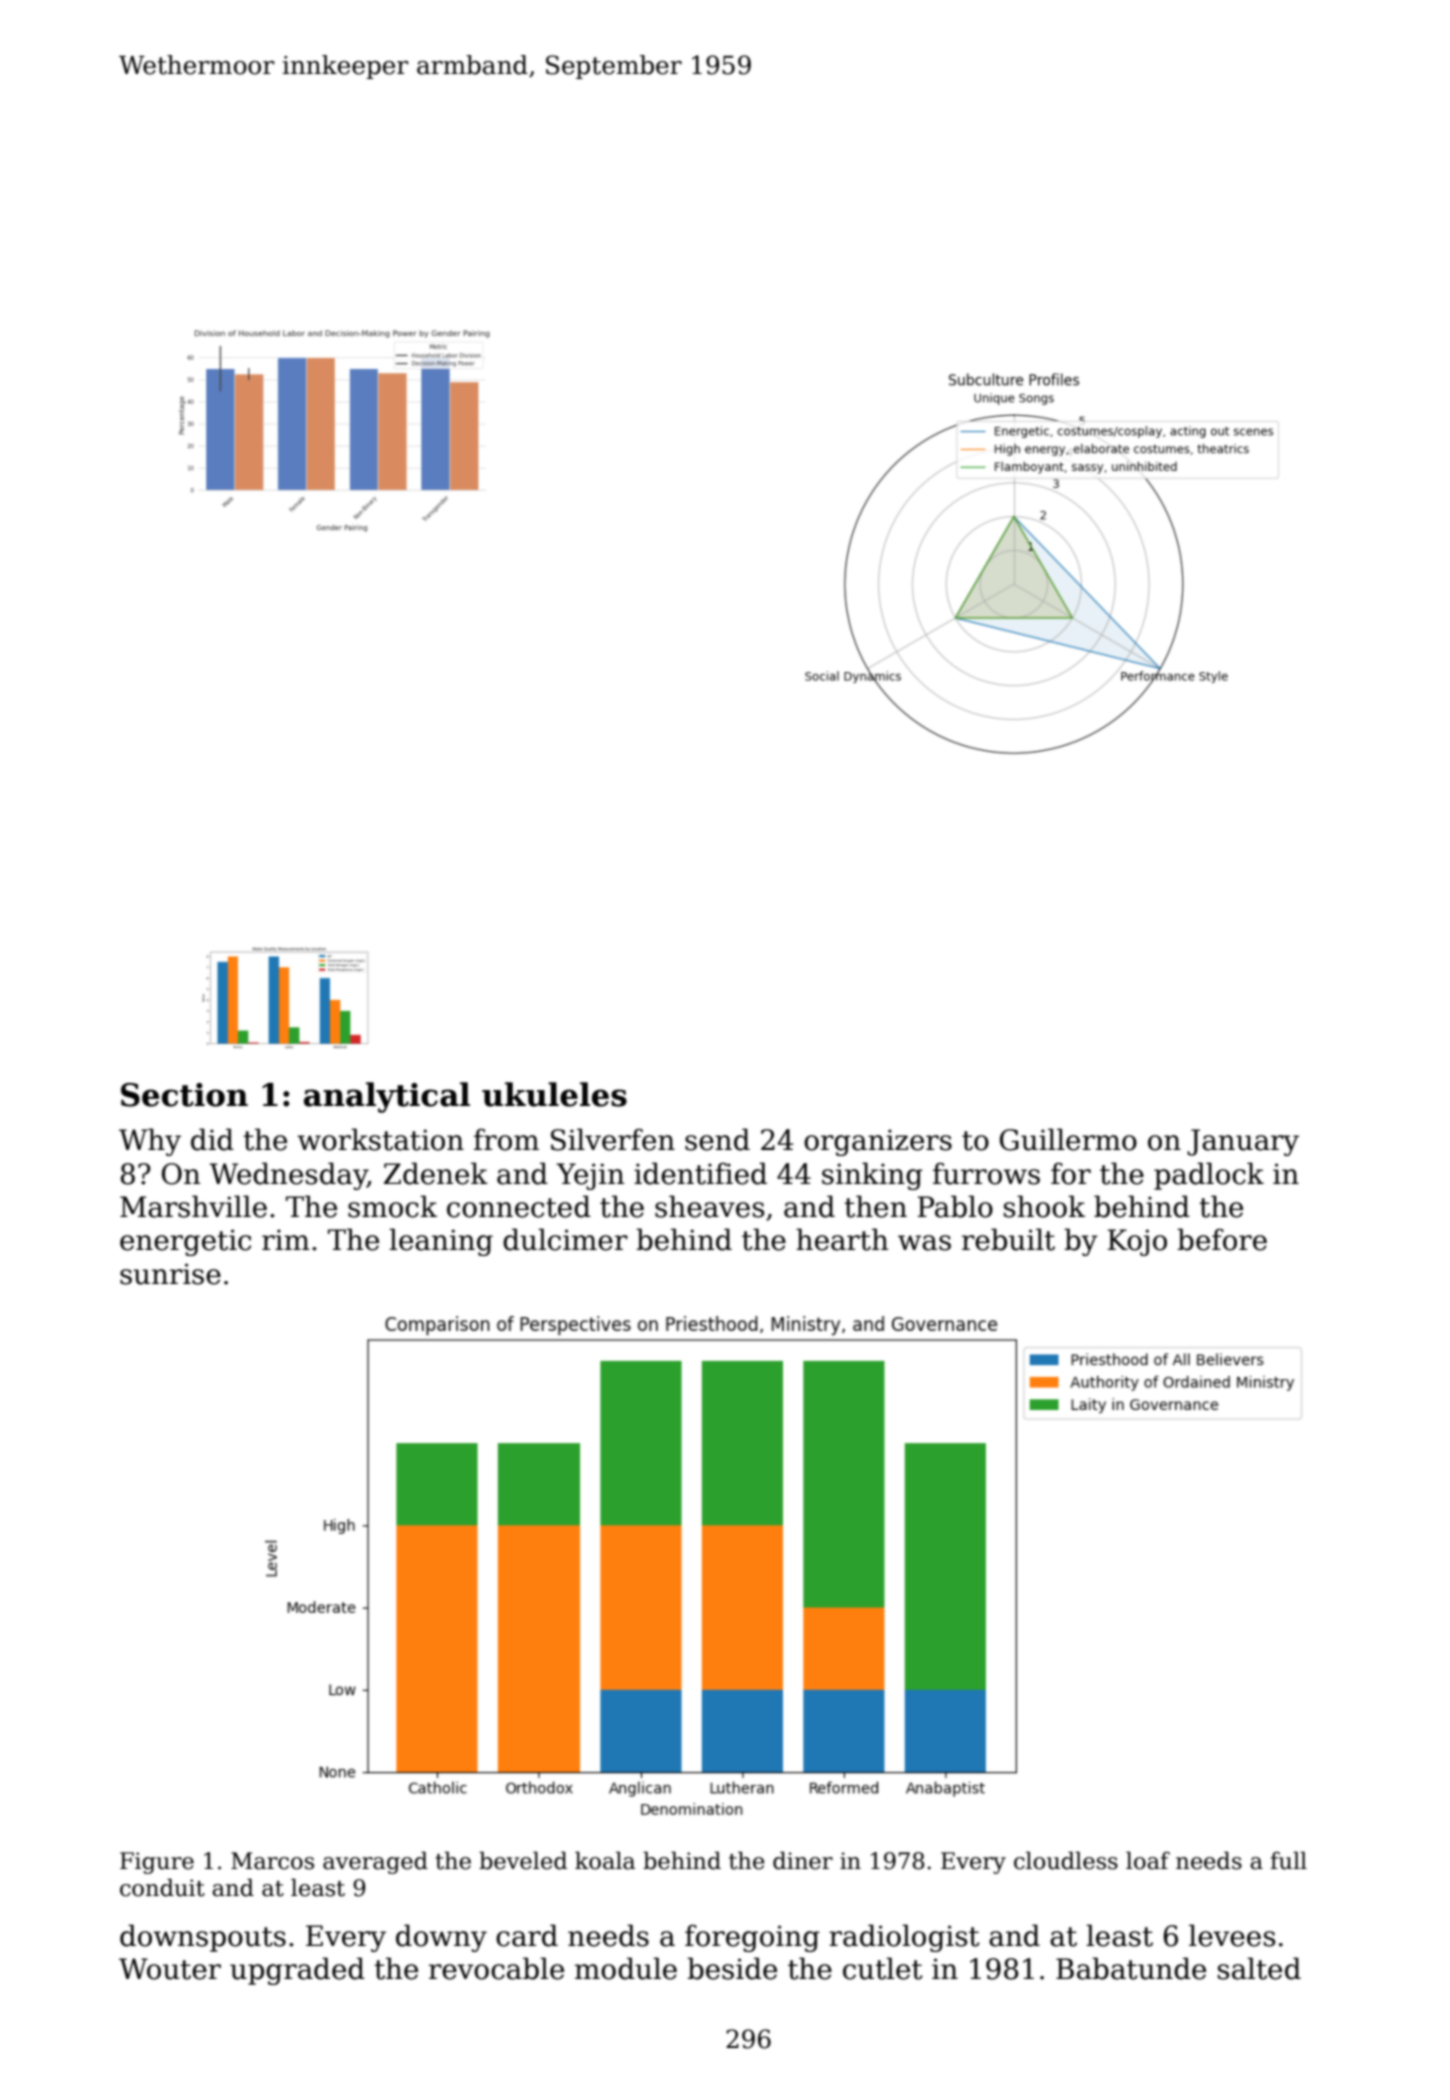  What do you see at coordinates (1222, 1239) in the screenshot?
I see `before` at bounding box center [1222, 1239].
